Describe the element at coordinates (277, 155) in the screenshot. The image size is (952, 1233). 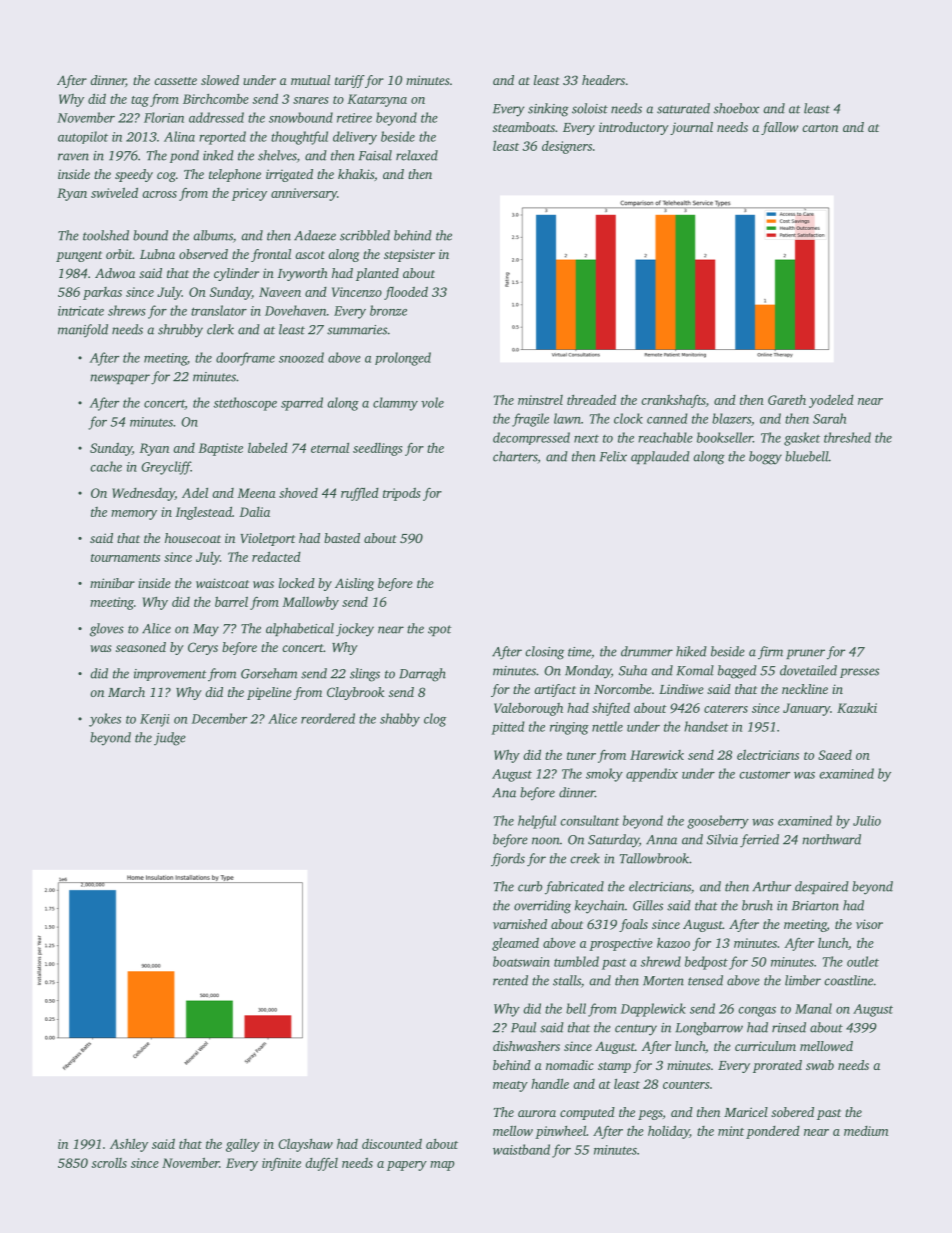
I see `shelves` at that location.
